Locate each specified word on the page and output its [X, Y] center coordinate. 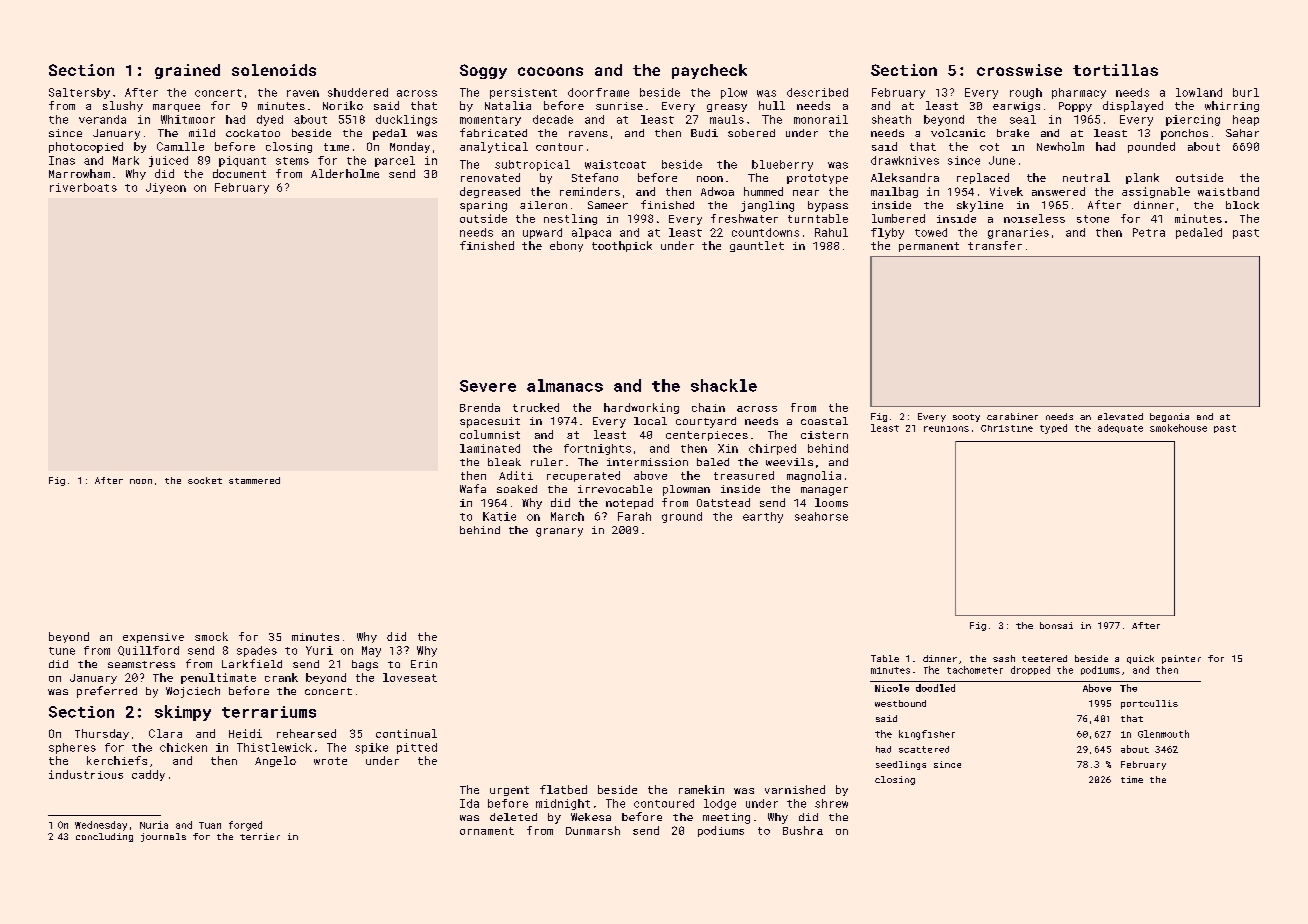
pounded [1151, 147]
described [817, 92]
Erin [424, 664]
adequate [1120, 428]
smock [211, 636]
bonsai [1056, 625]
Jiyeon [166, 188]
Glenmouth [1163, 734]
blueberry [782, 165]
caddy [148, 775]
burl [1246, 92]
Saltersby [79, 93]
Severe [488, 386]
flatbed [563, 789]
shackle [724, 385]
